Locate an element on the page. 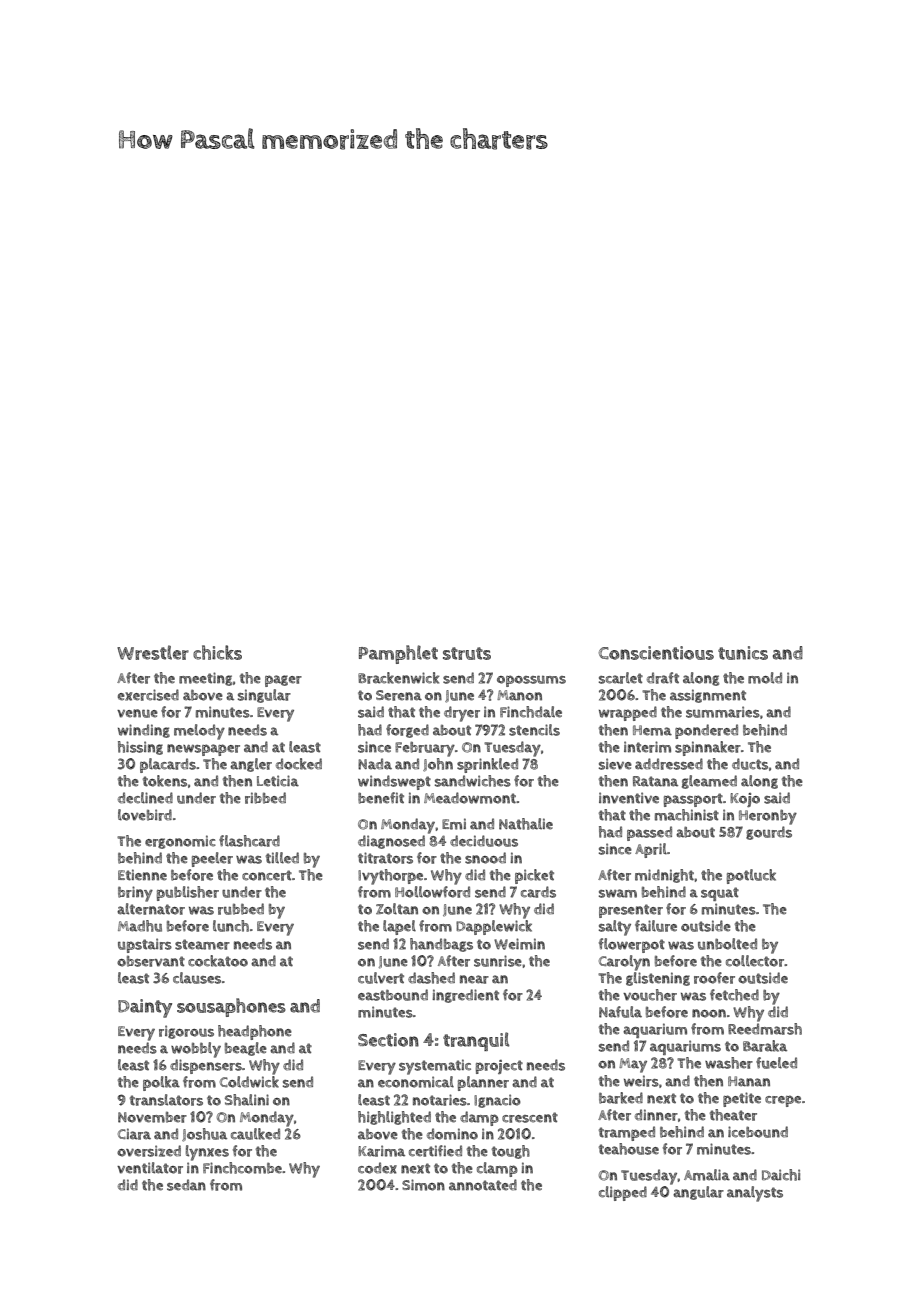 The image size is (924, 1308). chicks is located at coordinates (217, 652).
